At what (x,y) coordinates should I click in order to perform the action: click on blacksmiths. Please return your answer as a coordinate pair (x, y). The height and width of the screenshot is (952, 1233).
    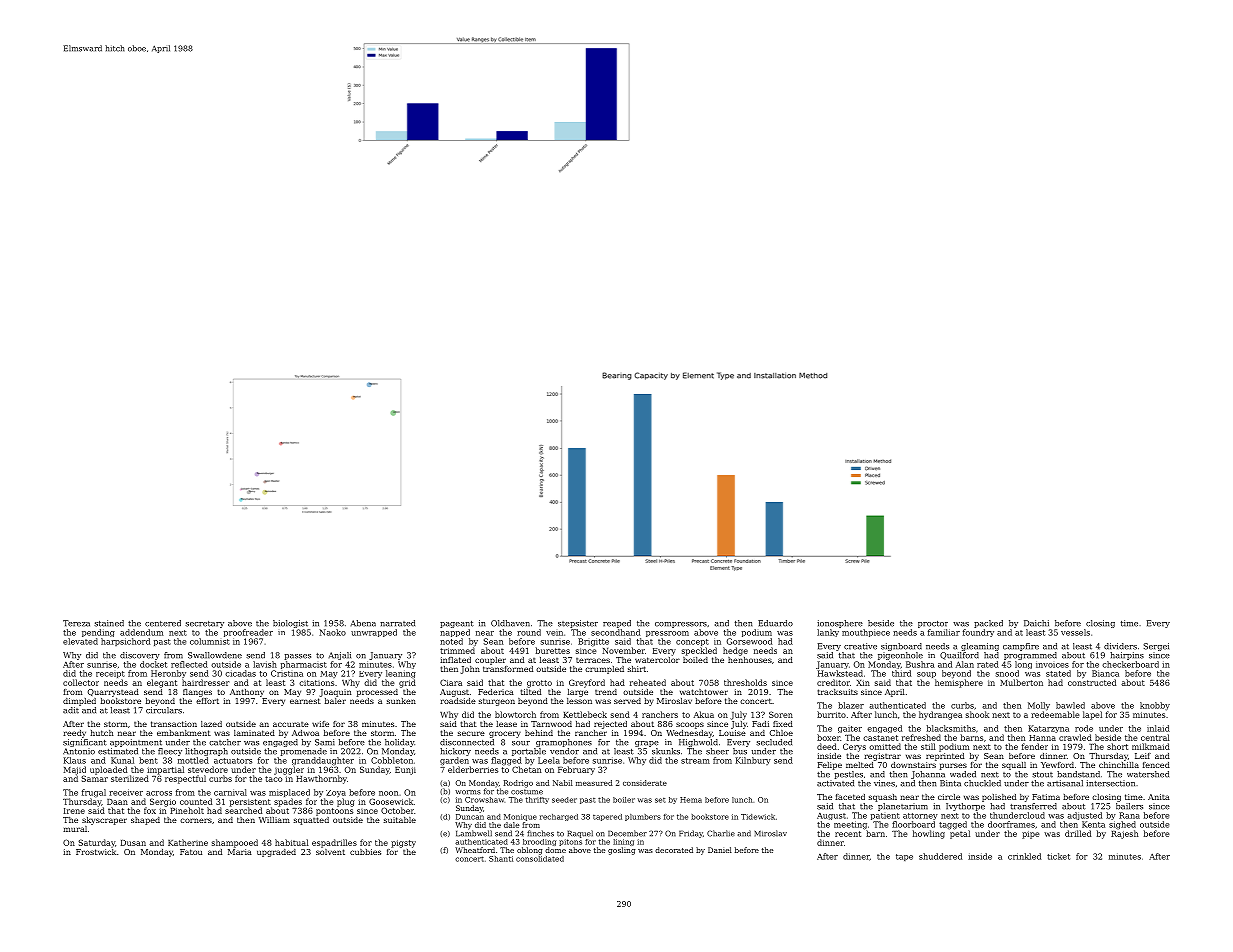
    Looking at the image, I should click on (951, 728).
